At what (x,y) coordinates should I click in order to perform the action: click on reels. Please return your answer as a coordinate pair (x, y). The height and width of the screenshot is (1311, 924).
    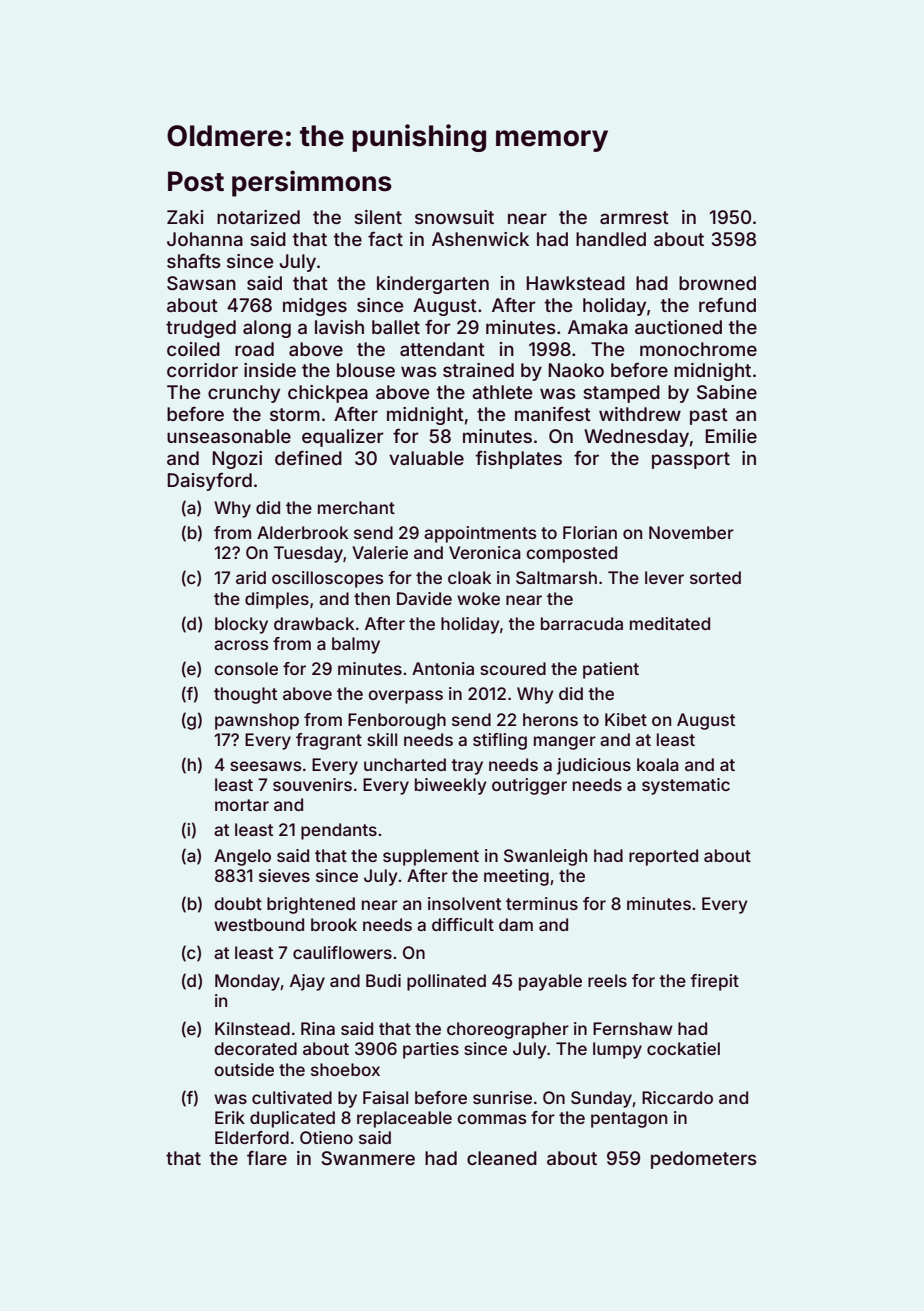
    Looking at the image, I should click on (607, 980).
